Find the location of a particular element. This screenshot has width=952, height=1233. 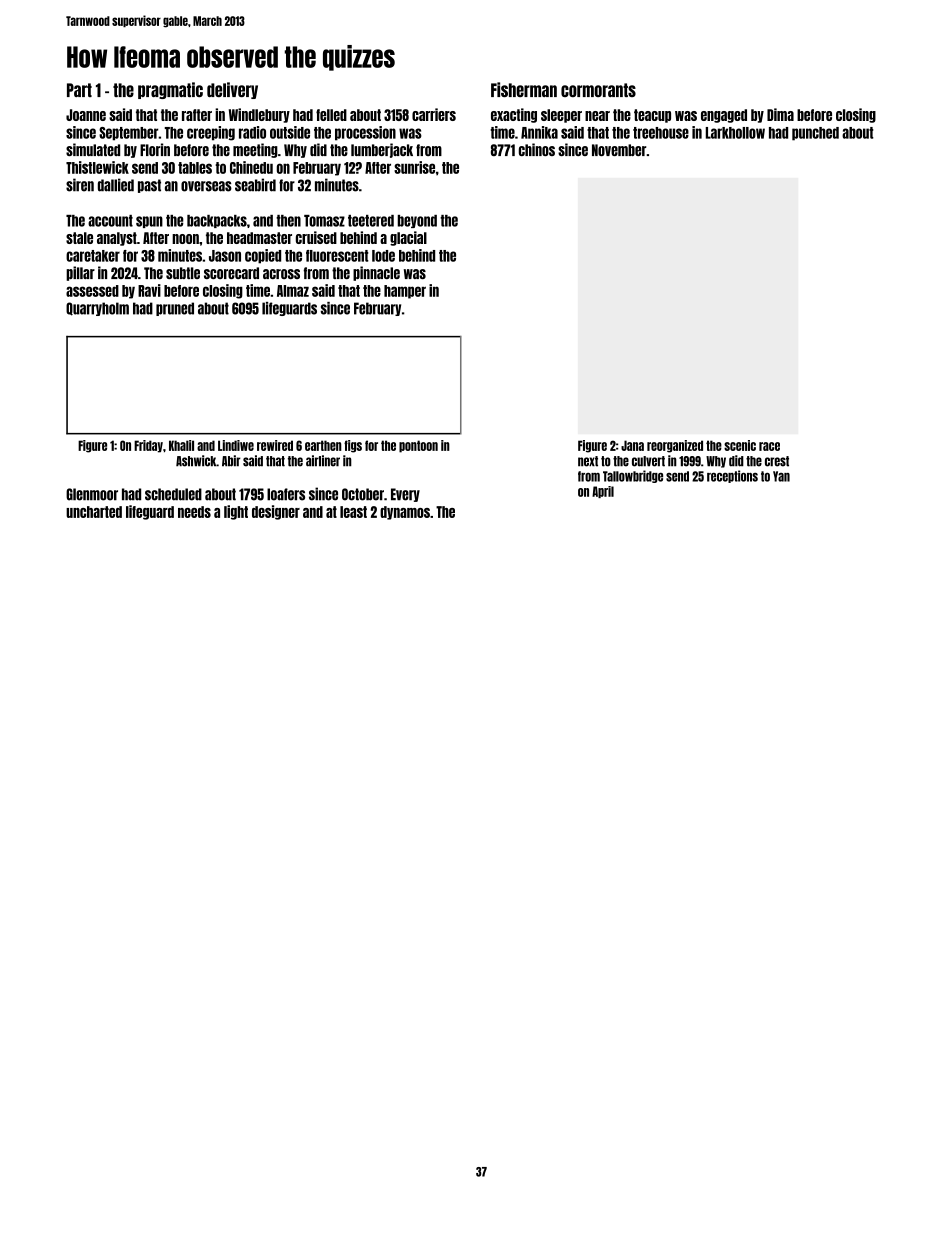

hamper is located at coordinates (405, 292).
